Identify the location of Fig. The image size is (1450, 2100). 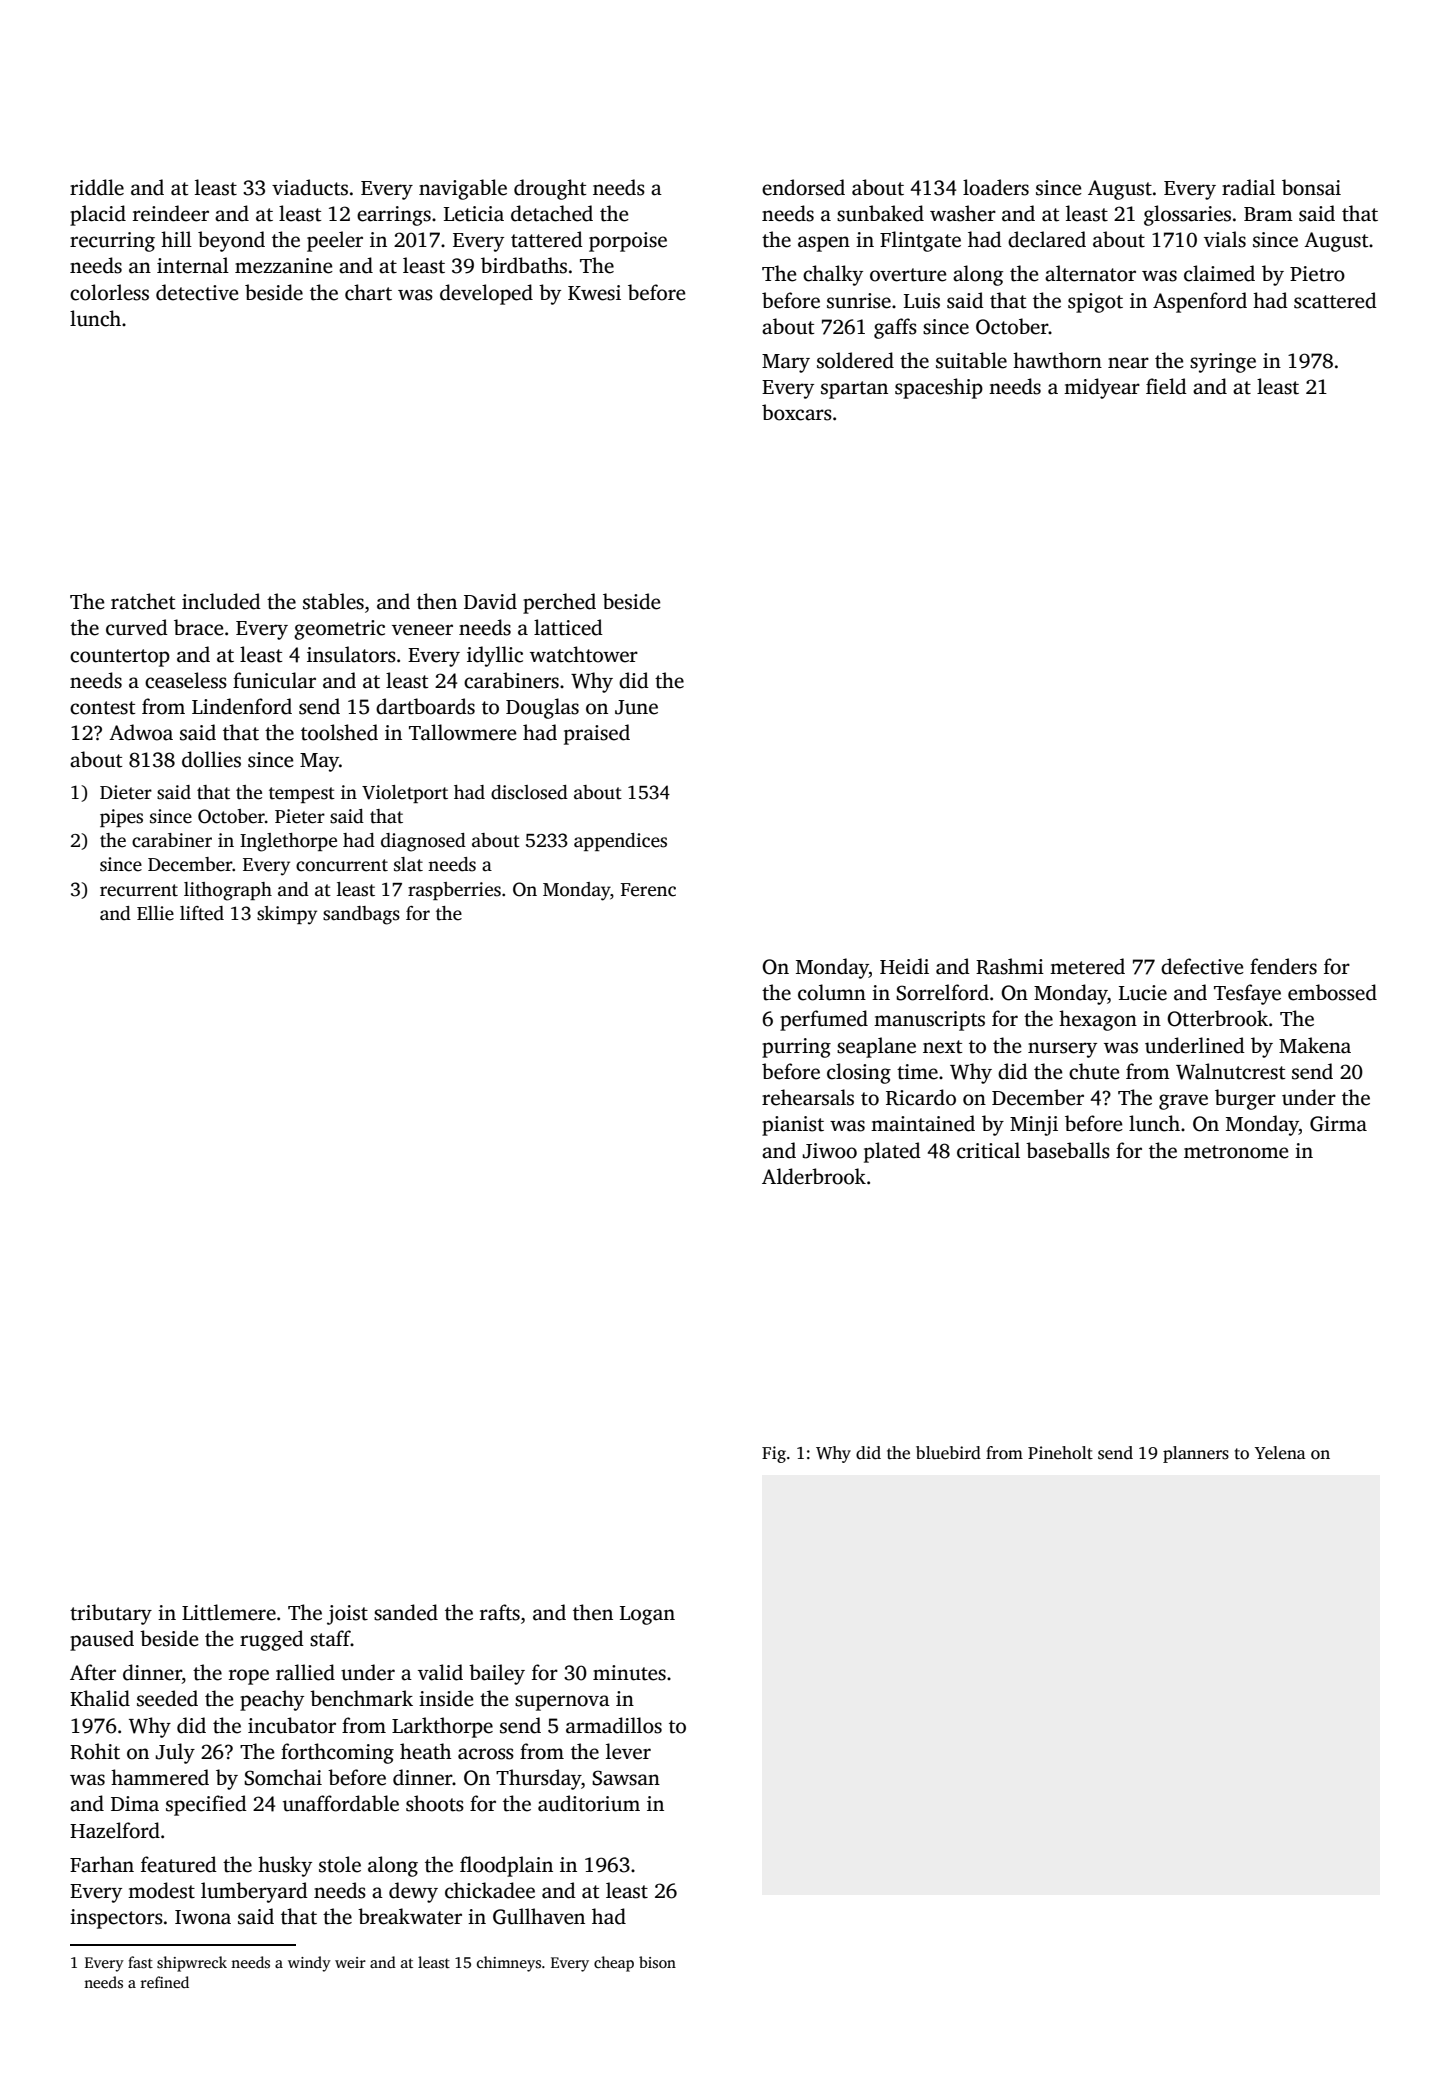
(774, 1454).
